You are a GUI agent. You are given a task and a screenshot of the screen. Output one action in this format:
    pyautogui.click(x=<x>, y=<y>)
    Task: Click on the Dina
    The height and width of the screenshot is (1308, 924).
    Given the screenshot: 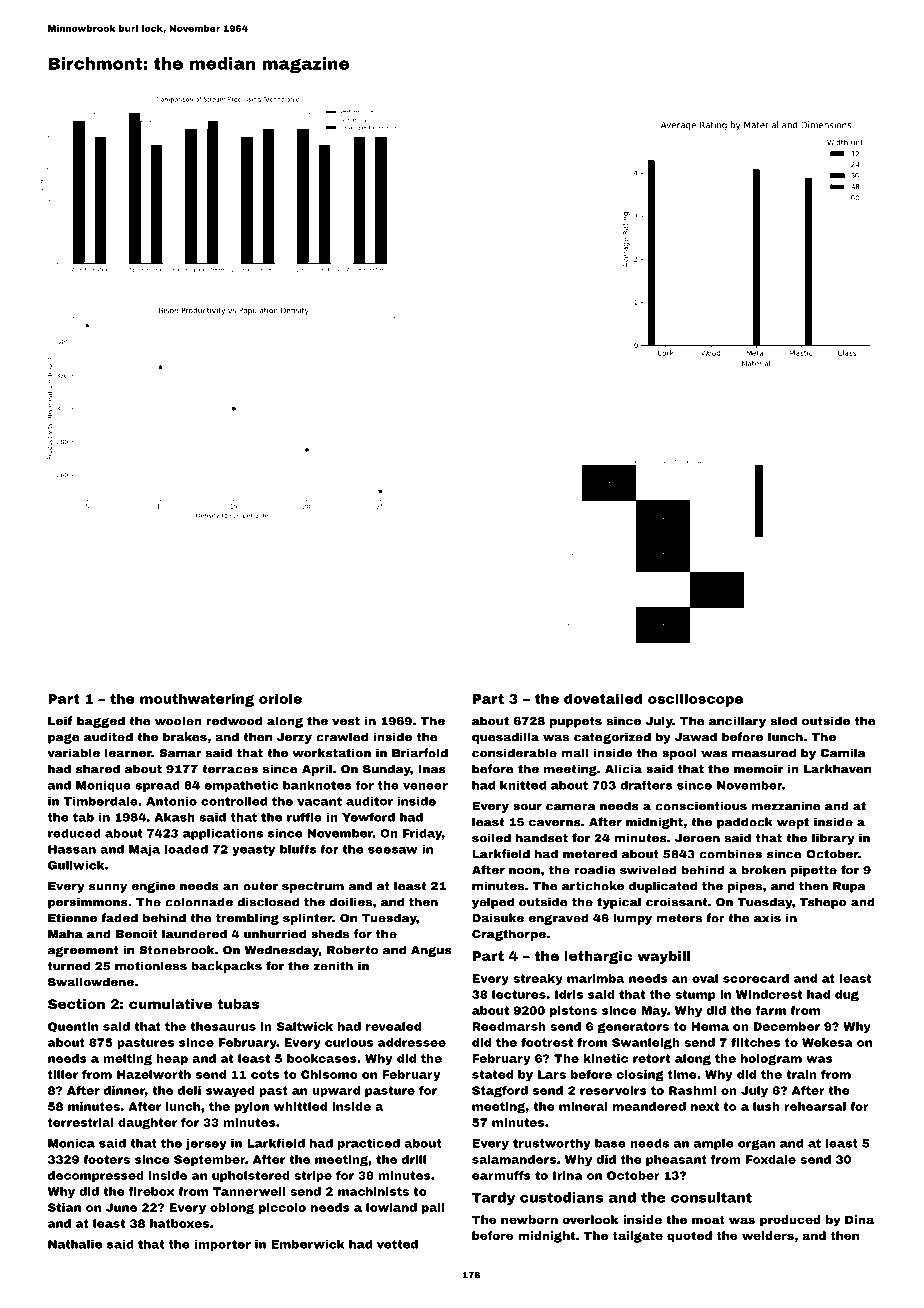 What is the action you would take?
    pyautogui.click(x=859, y=1219)
